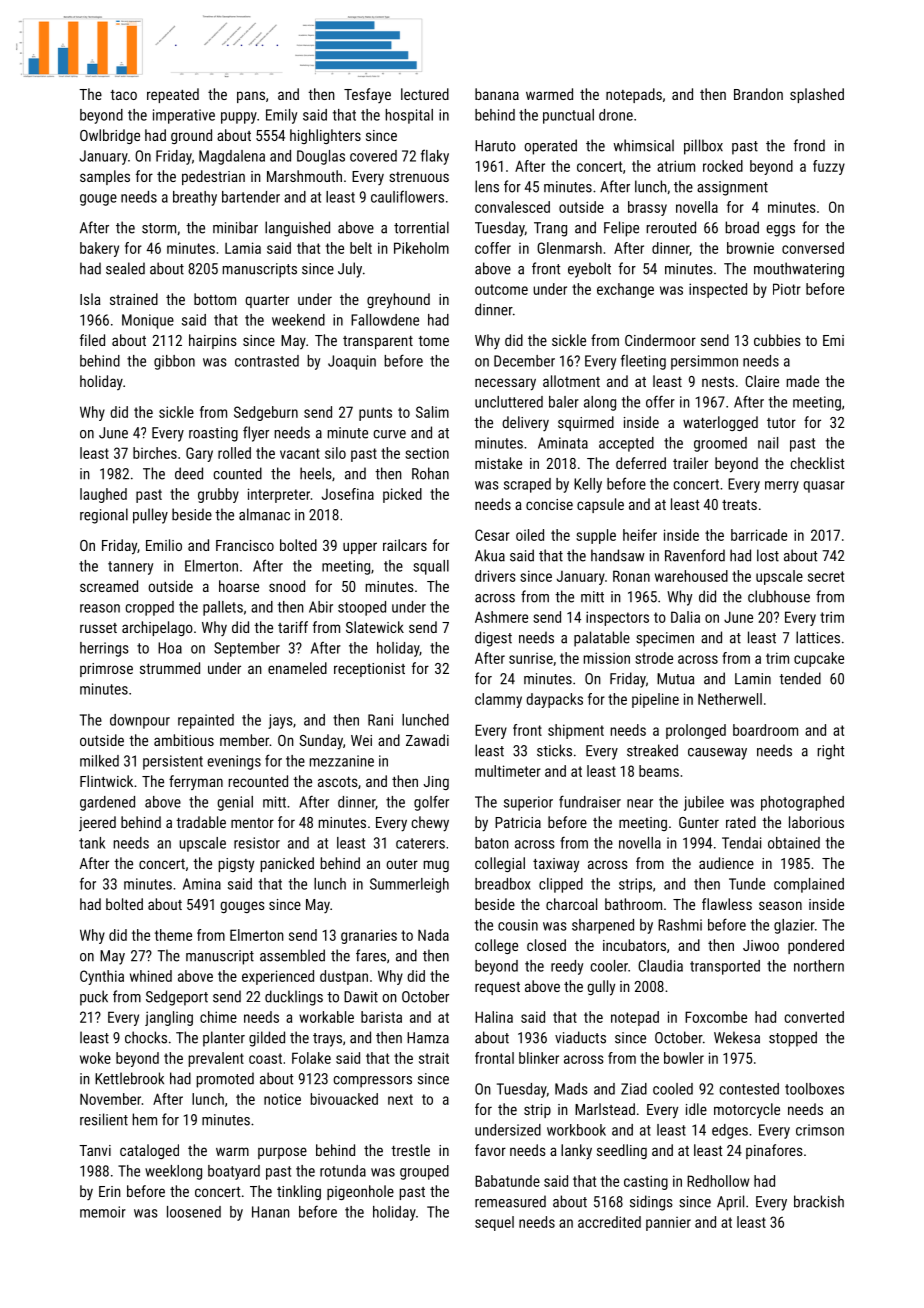 The height and width of the screenshot is (1308, 924). I want to click on next, so click(400, 1099).
